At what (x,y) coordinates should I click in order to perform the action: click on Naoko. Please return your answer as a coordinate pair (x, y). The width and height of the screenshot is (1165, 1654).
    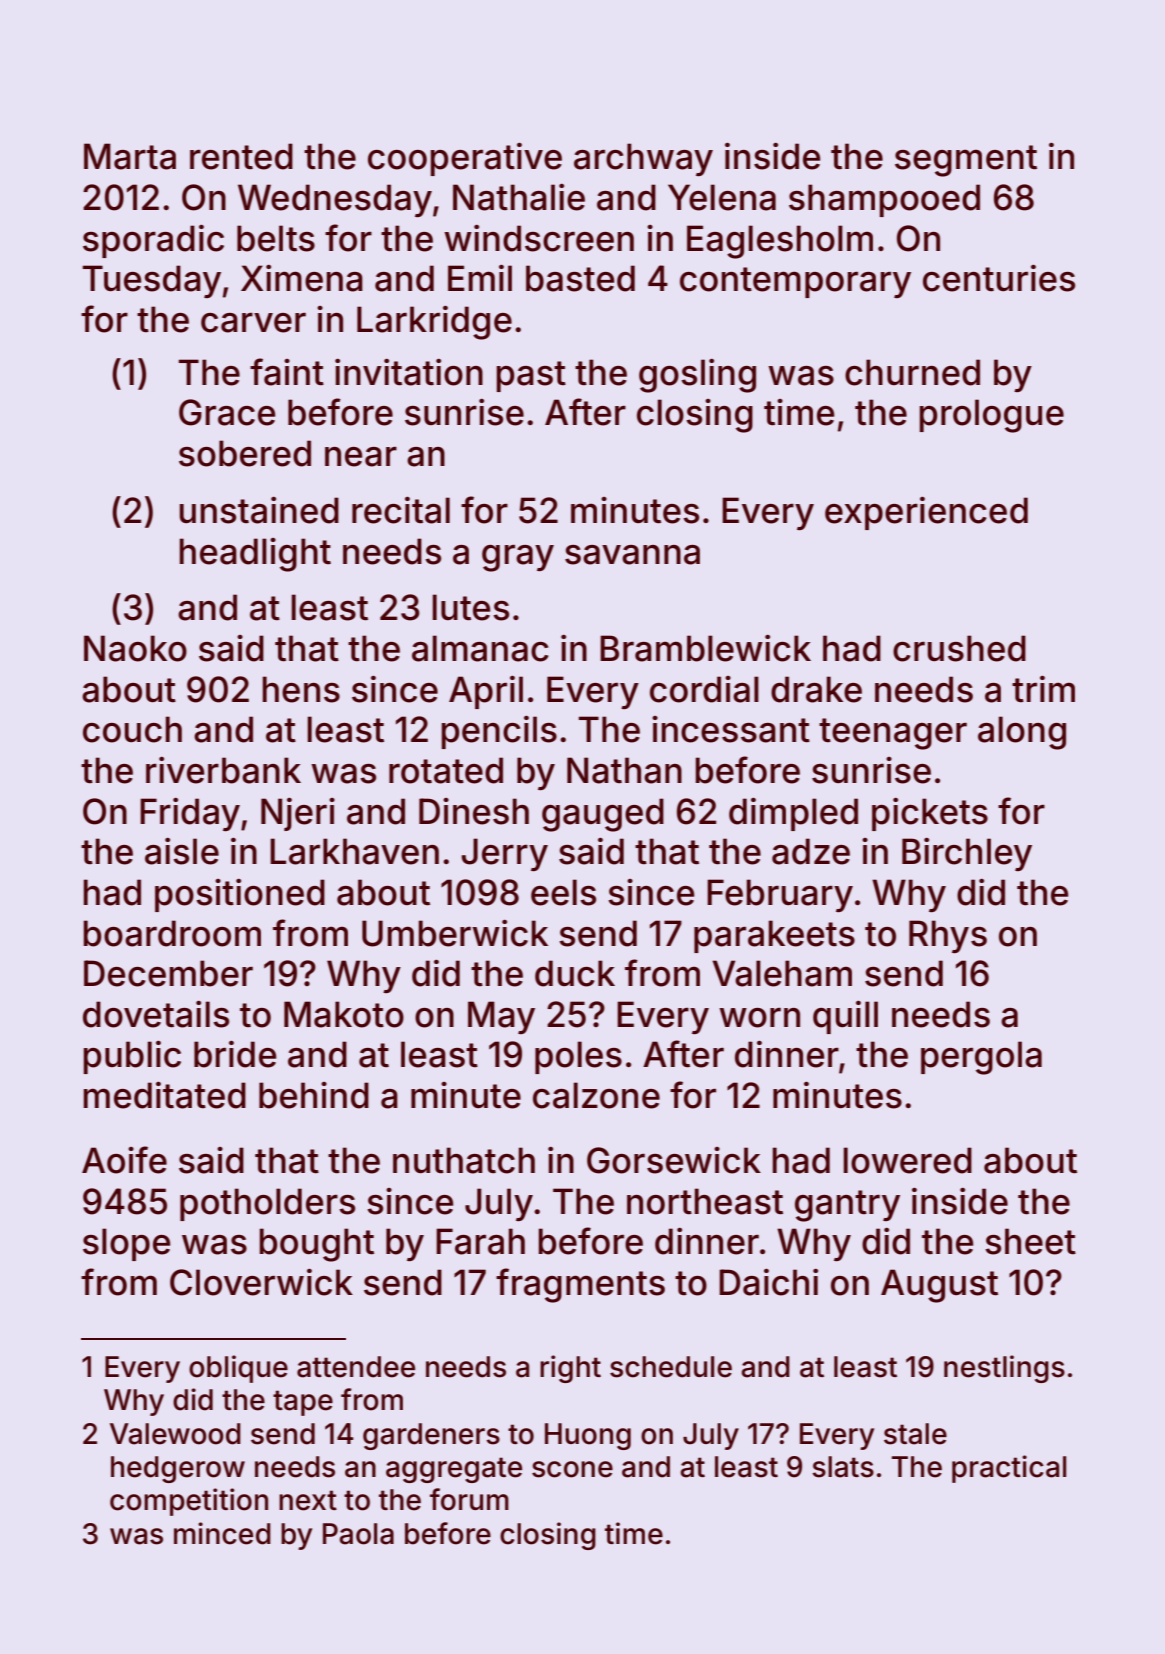
    Looking at the image, I should click on (135, 648).
